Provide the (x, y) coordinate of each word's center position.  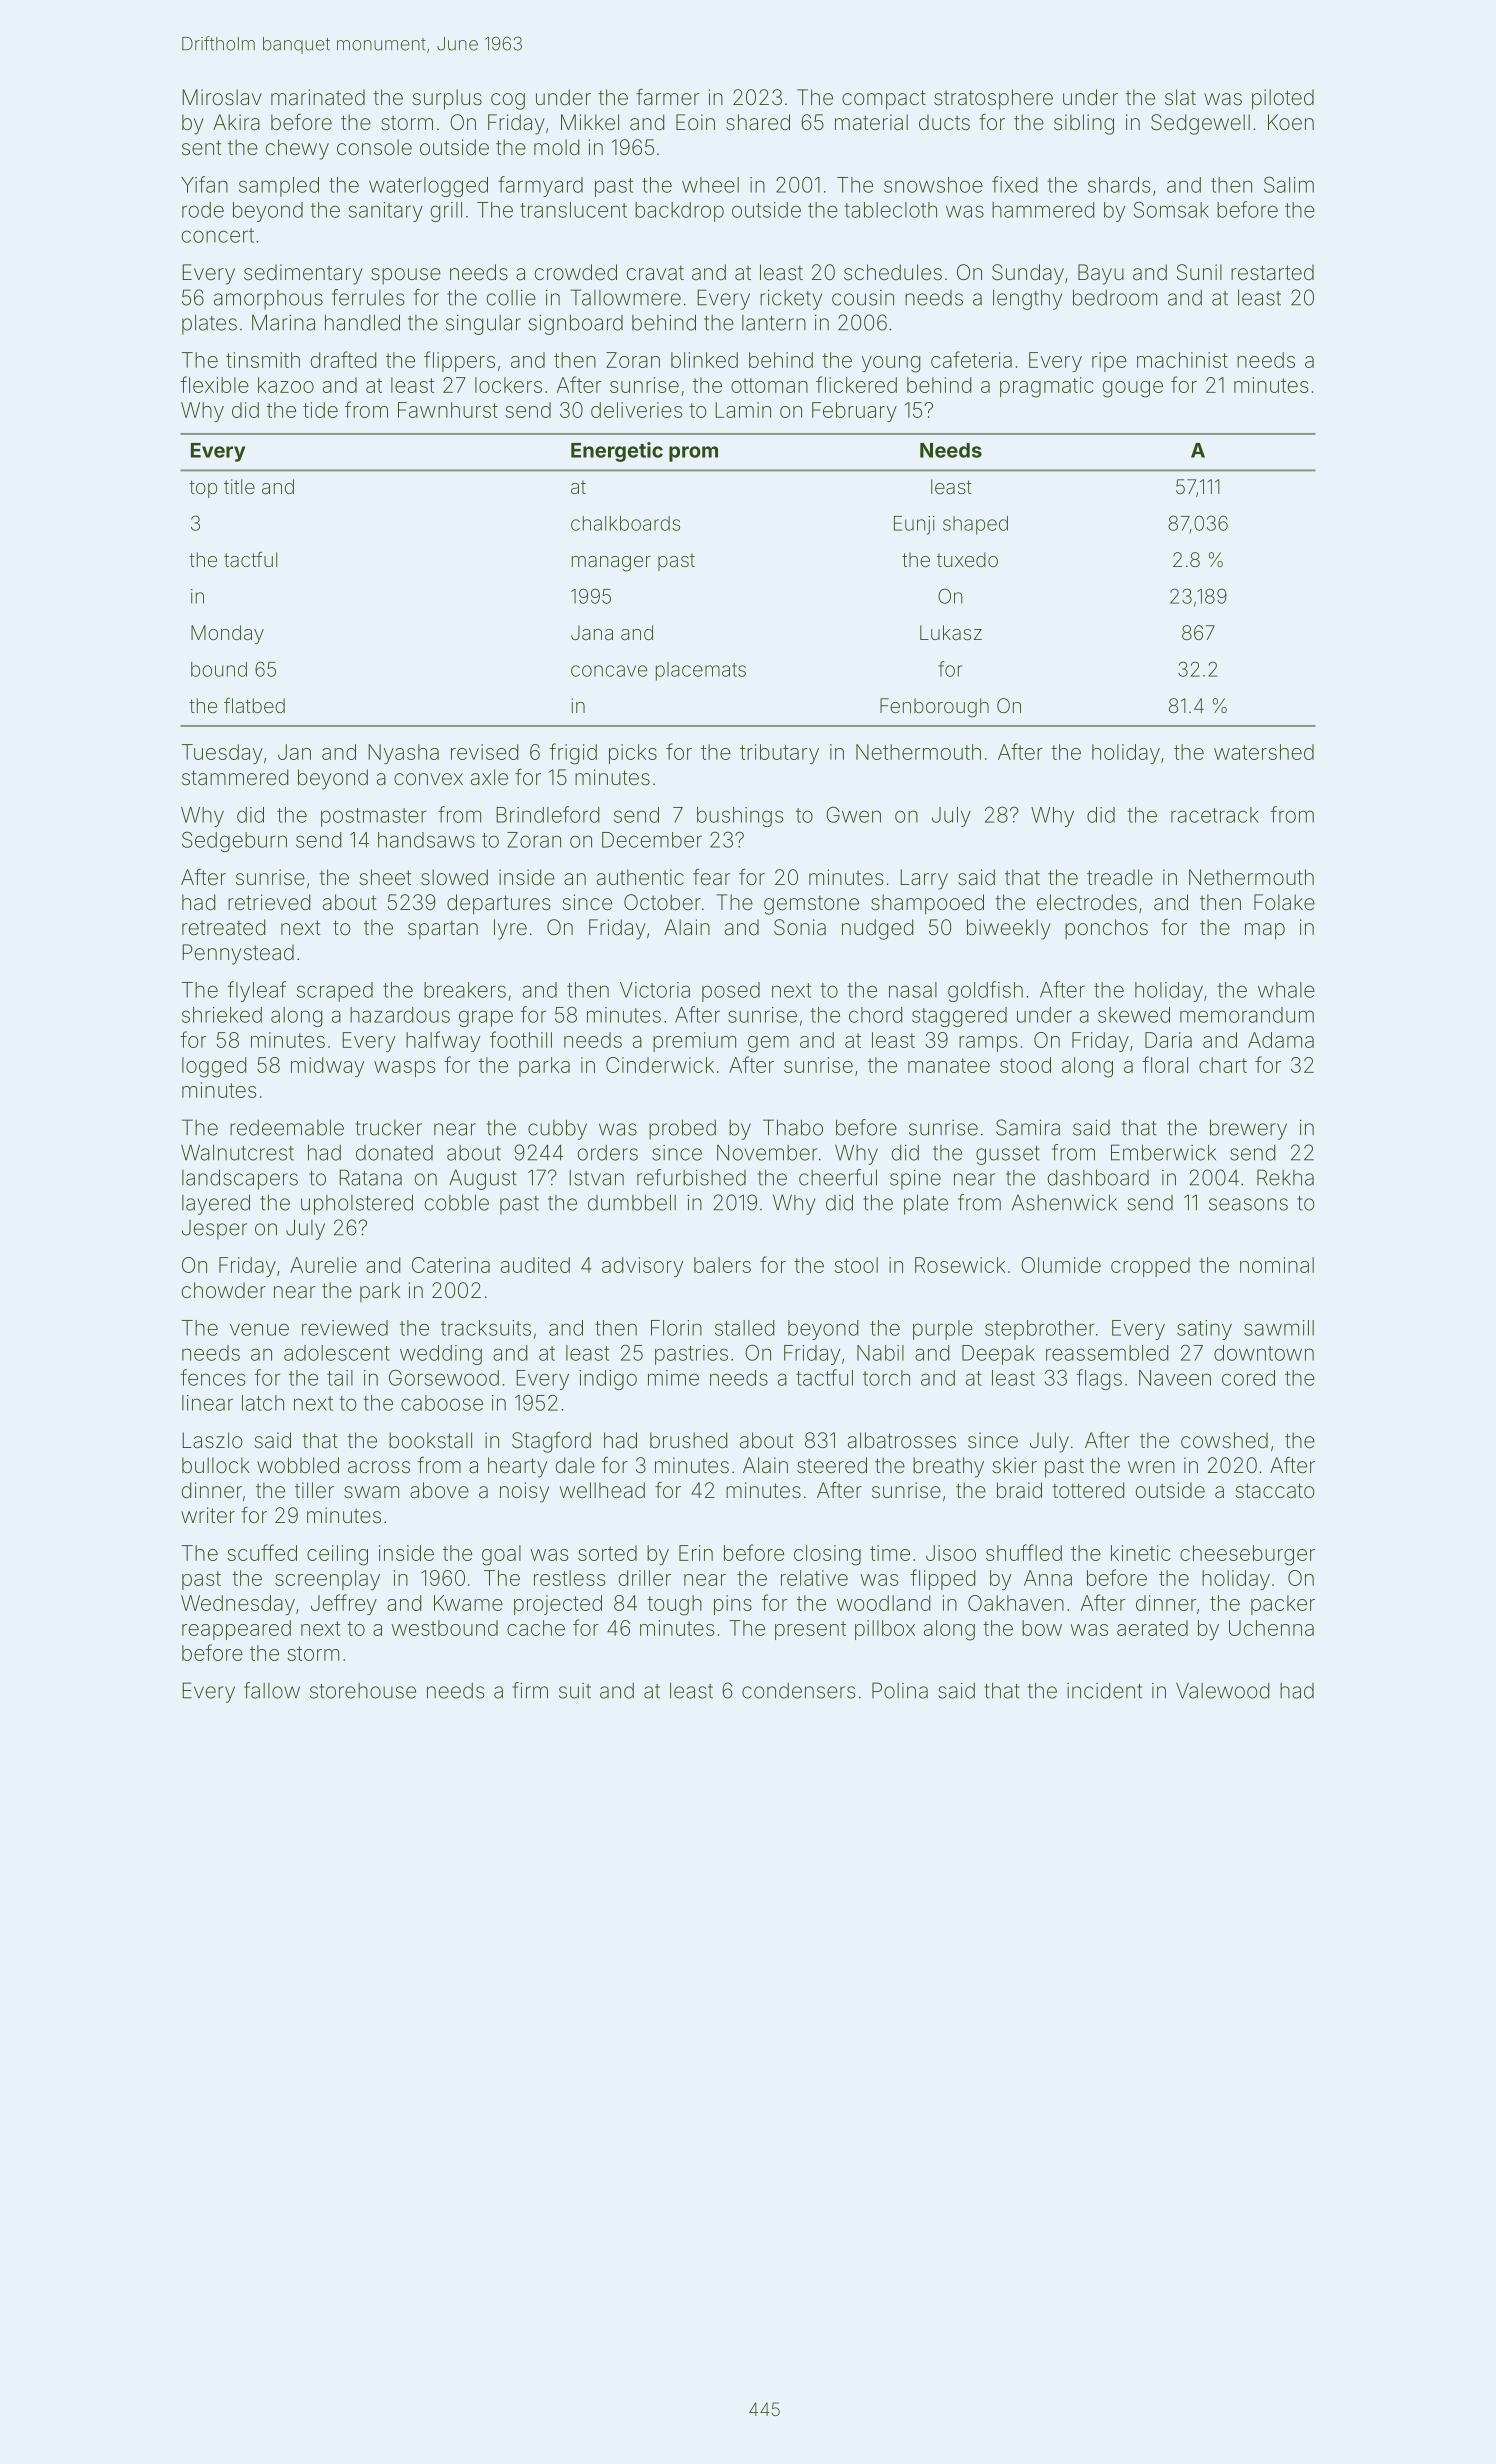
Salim (1289, 184)
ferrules (368, 297)
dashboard (1098, 1177)
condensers (798, 1691)
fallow (272, 1690)
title (239, 486)
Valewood (1222, 1690)
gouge (1133, 389)
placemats (701, 671)
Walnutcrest (237, 1152)
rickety (791, 300)
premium (694, 1042)
